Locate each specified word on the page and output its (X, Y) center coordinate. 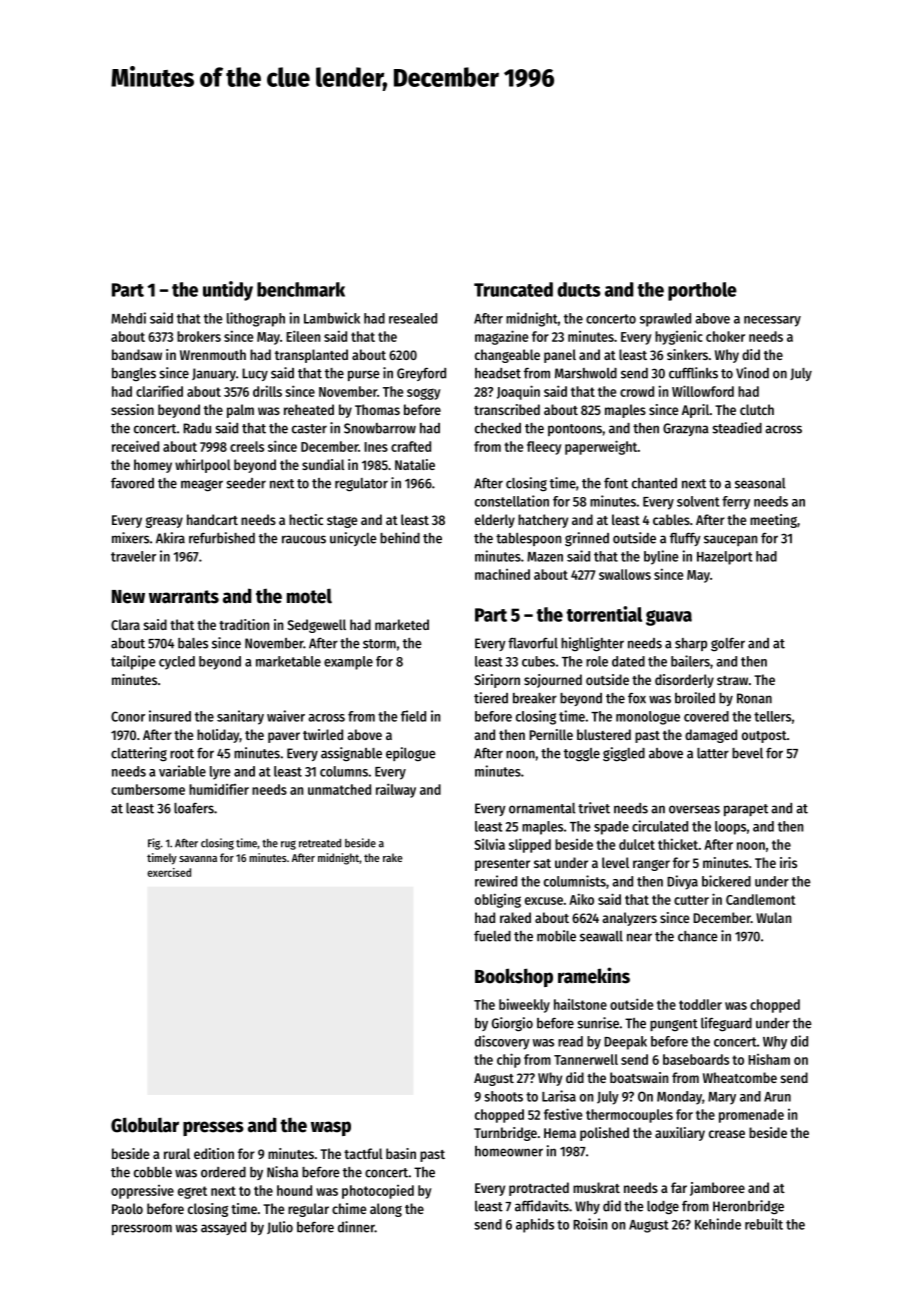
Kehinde (718, 1224)
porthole (702, 291)
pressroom (142, 1229)
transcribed (507, 409)
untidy (228, 291)
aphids (535, 1225)
